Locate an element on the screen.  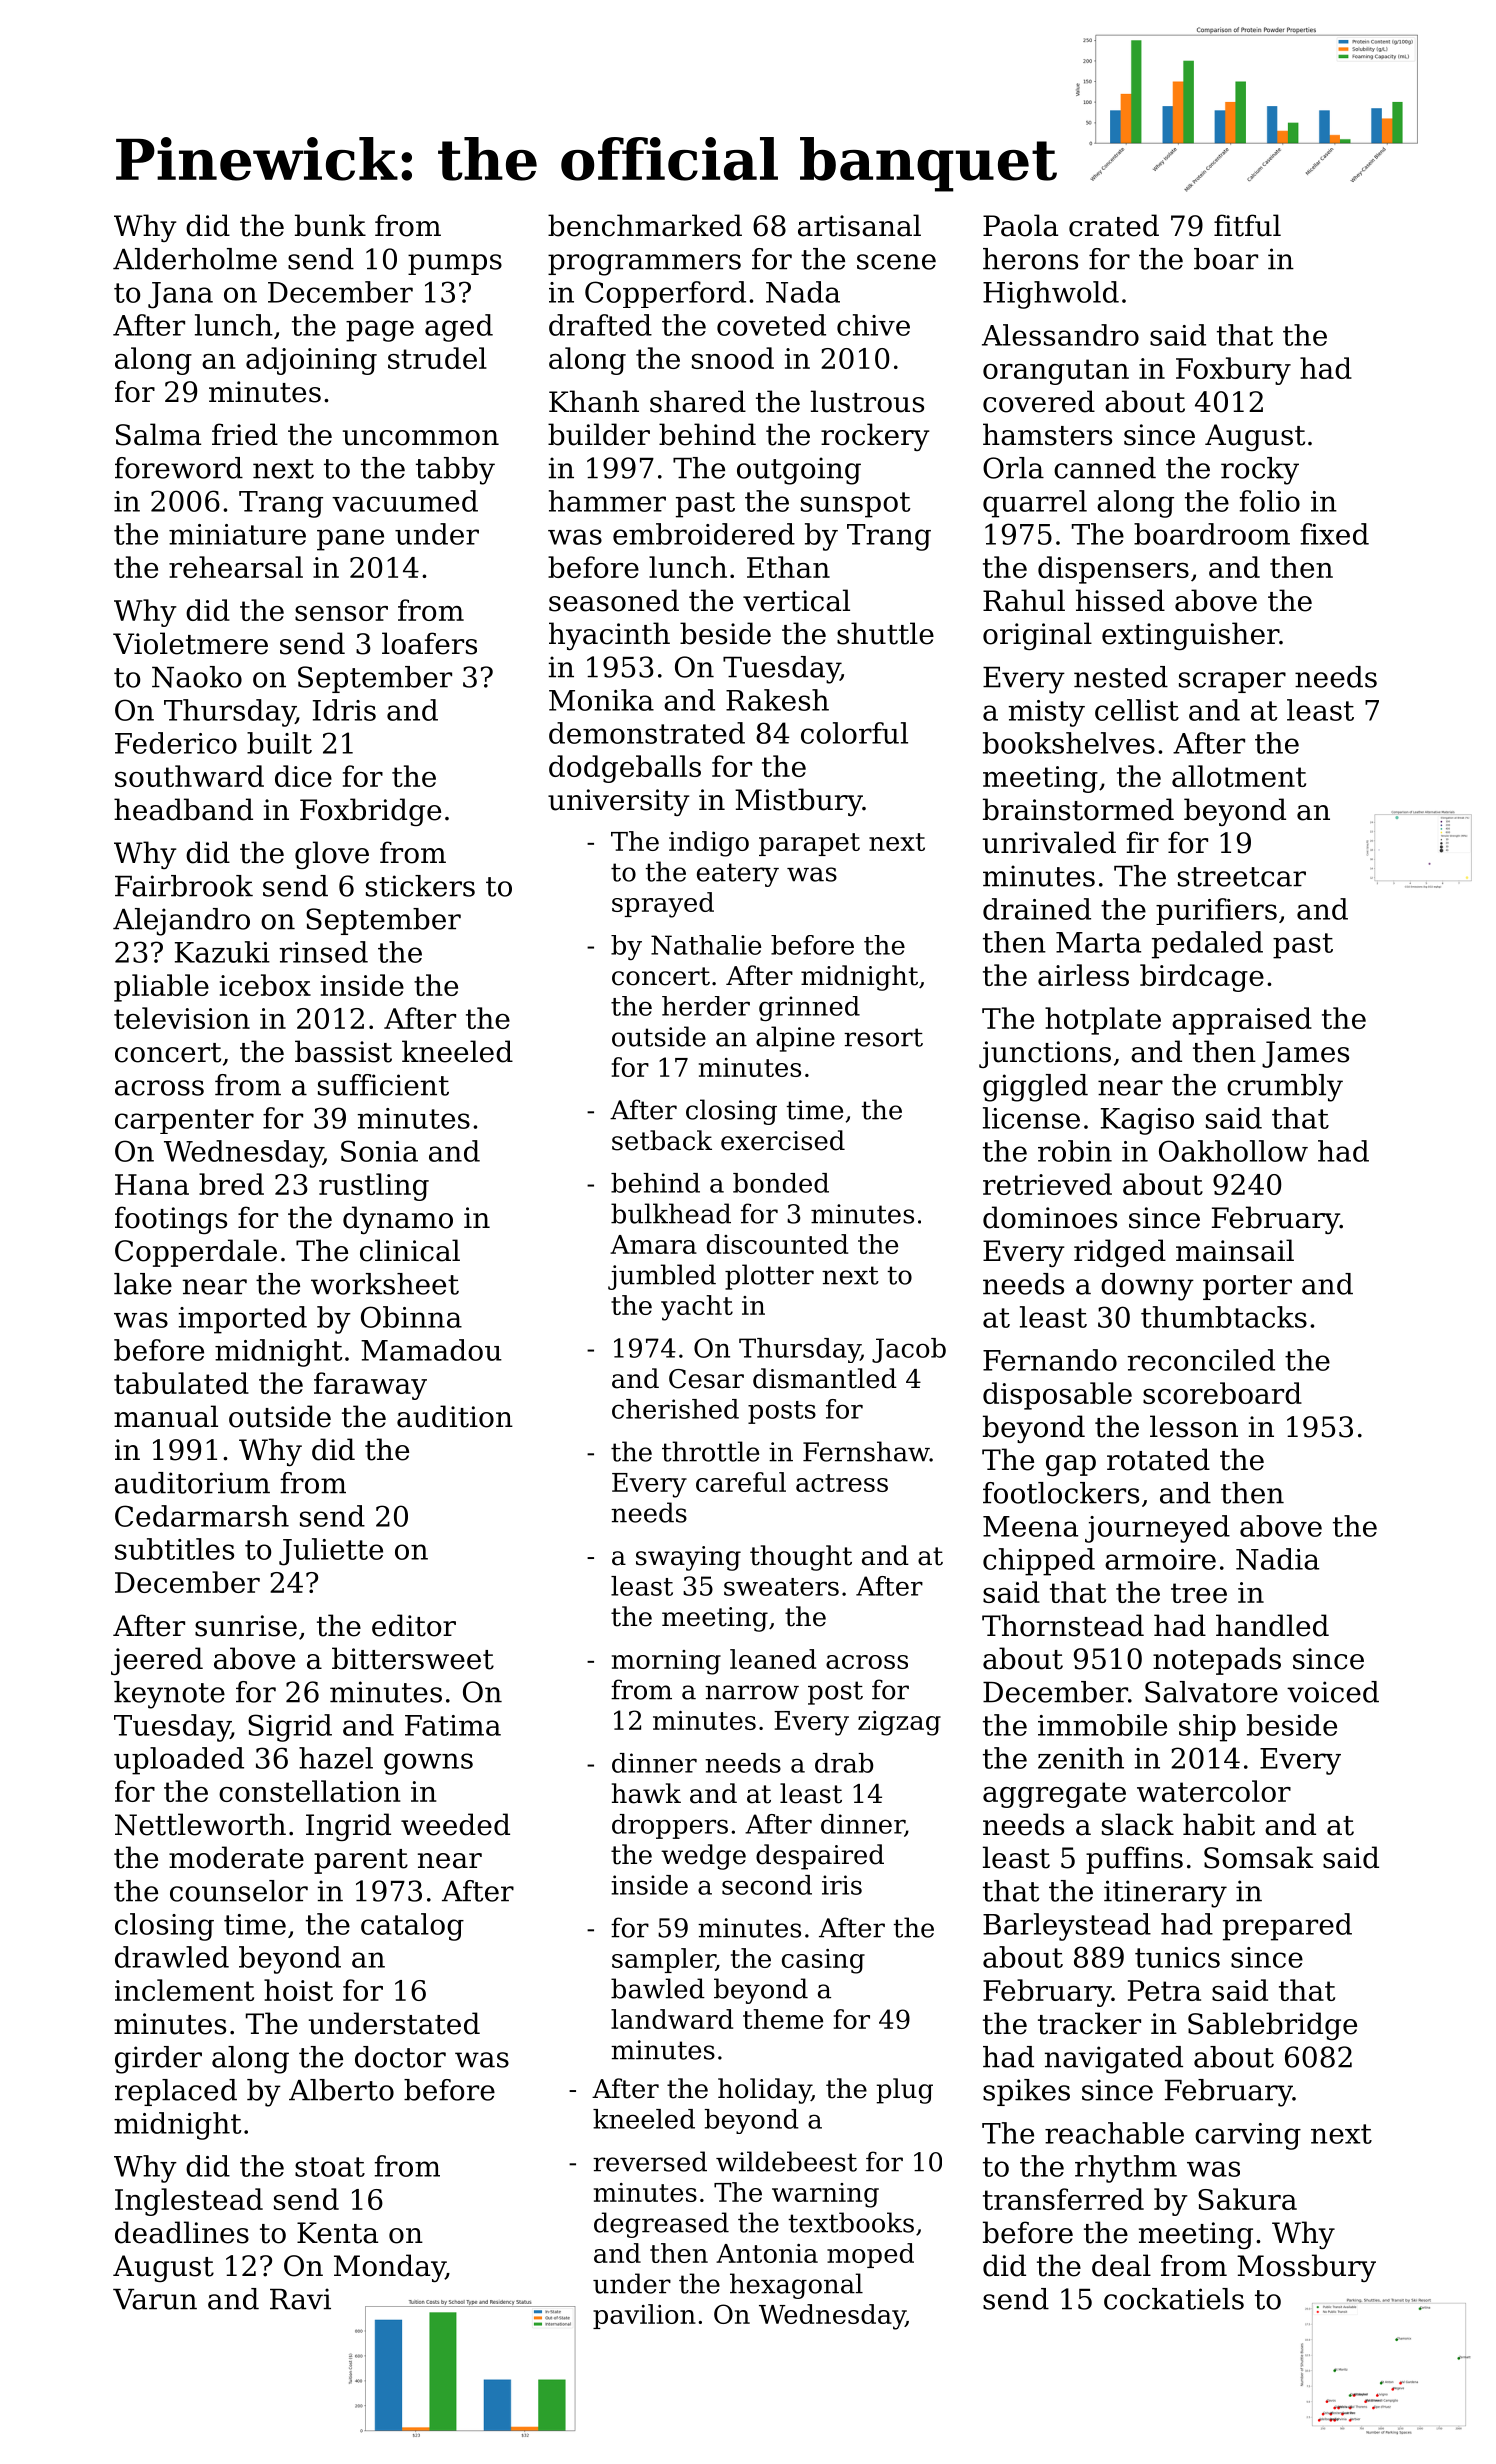
extinguisher is located at coordinates (1190, 636).
